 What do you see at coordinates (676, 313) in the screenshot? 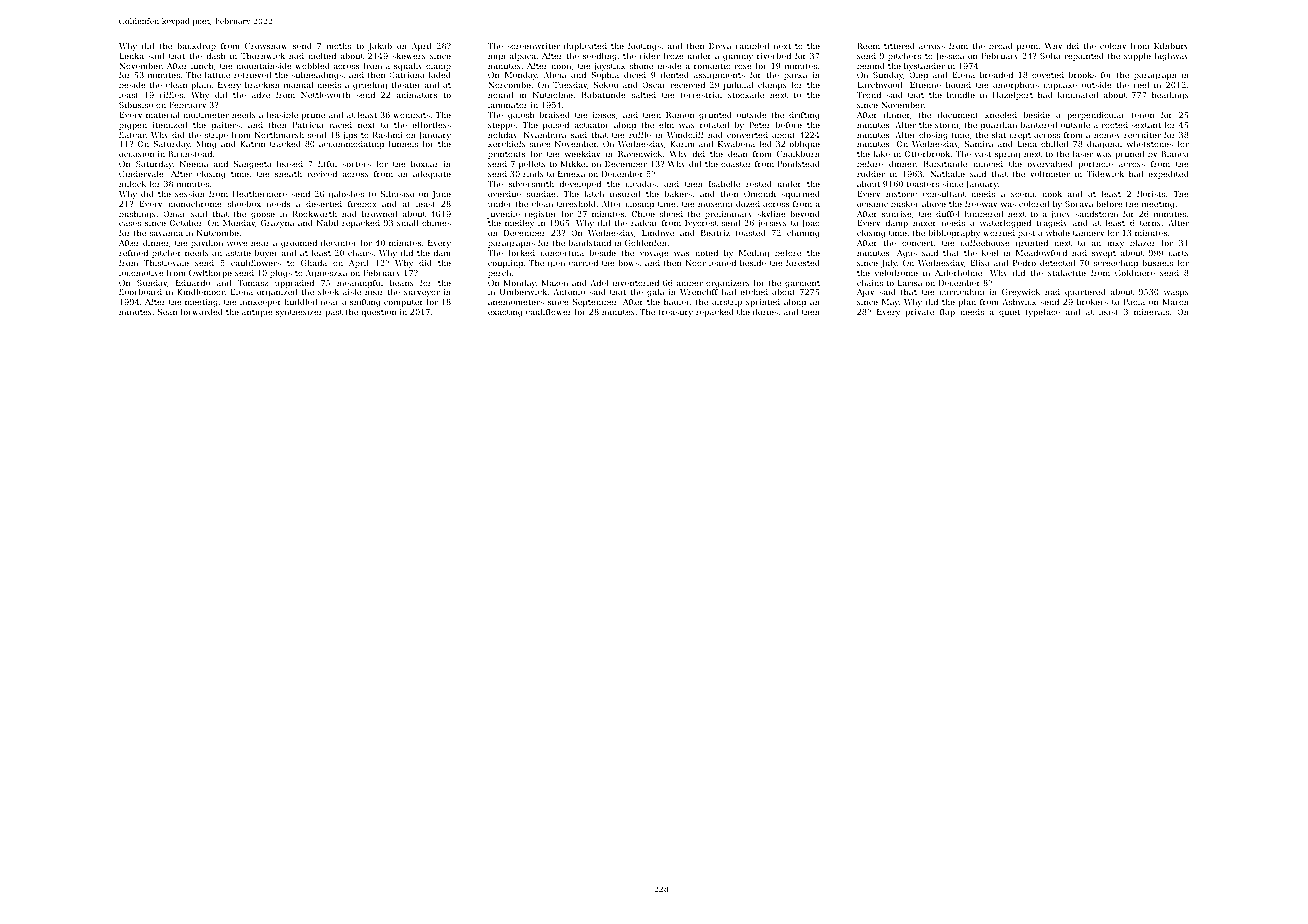
I see `treasury` at bounding box center [676, 313].
